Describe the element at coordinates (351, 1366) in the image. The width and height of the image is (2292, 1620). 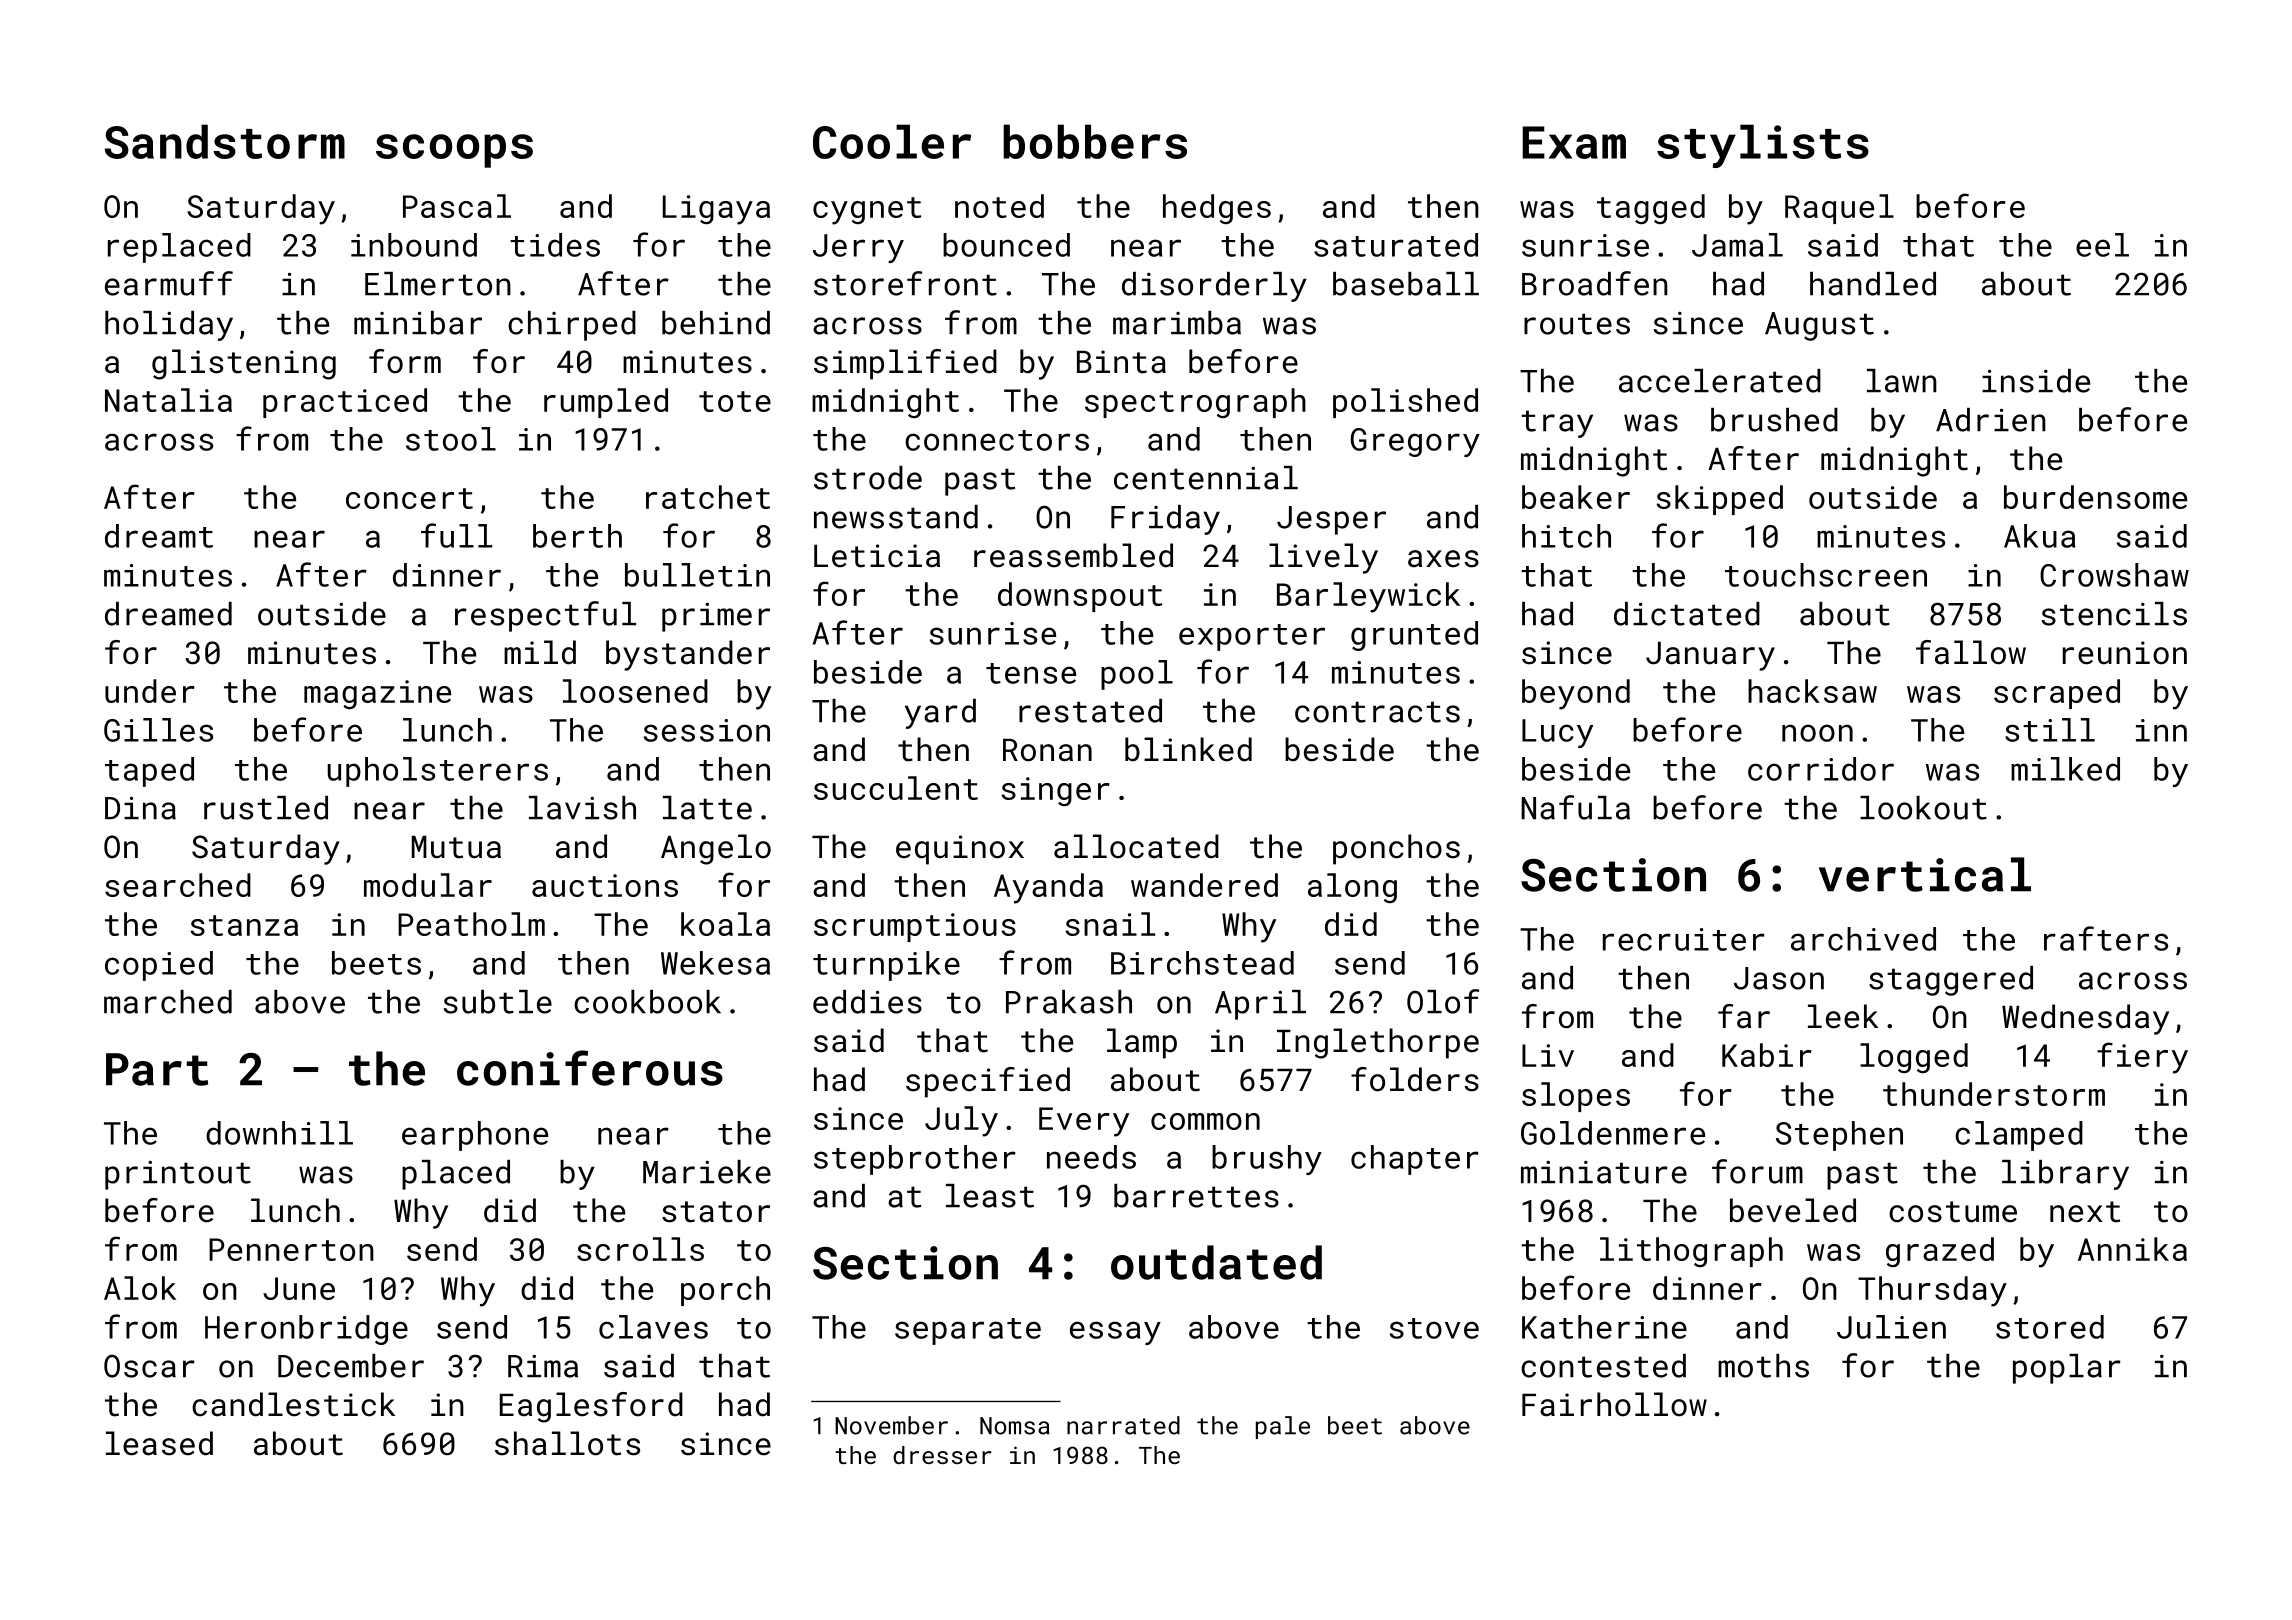
I see `December` at that location.
